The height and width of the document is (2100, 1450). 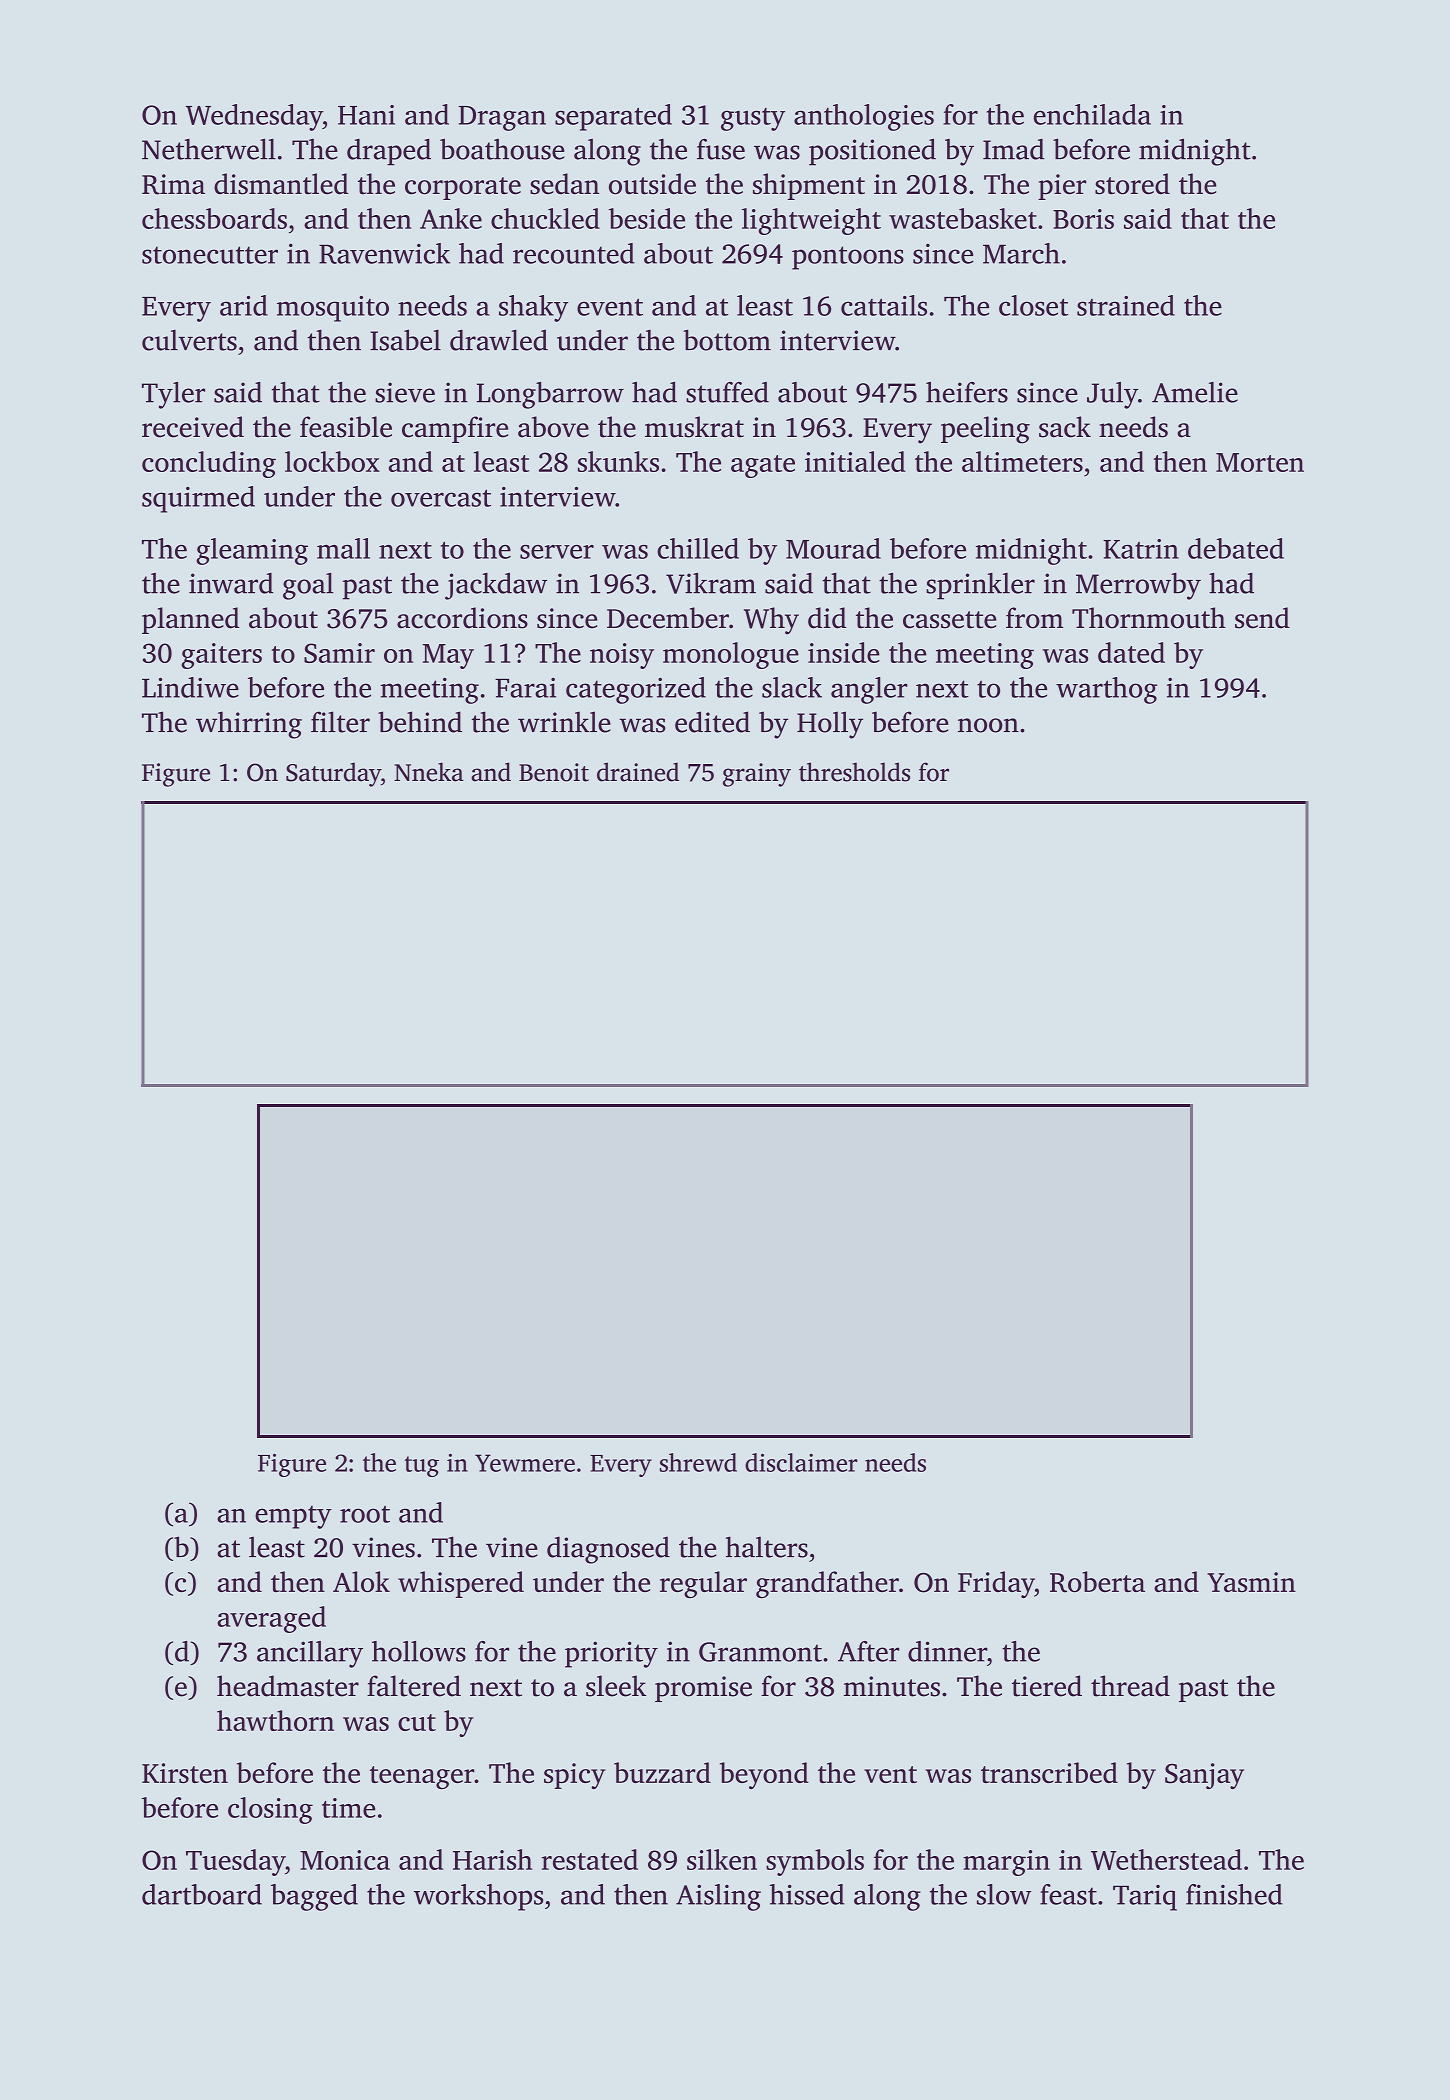 What do you see at coordinates (422, 1466) in the document?
I see `tug` at bounding box center [422, 1466].
